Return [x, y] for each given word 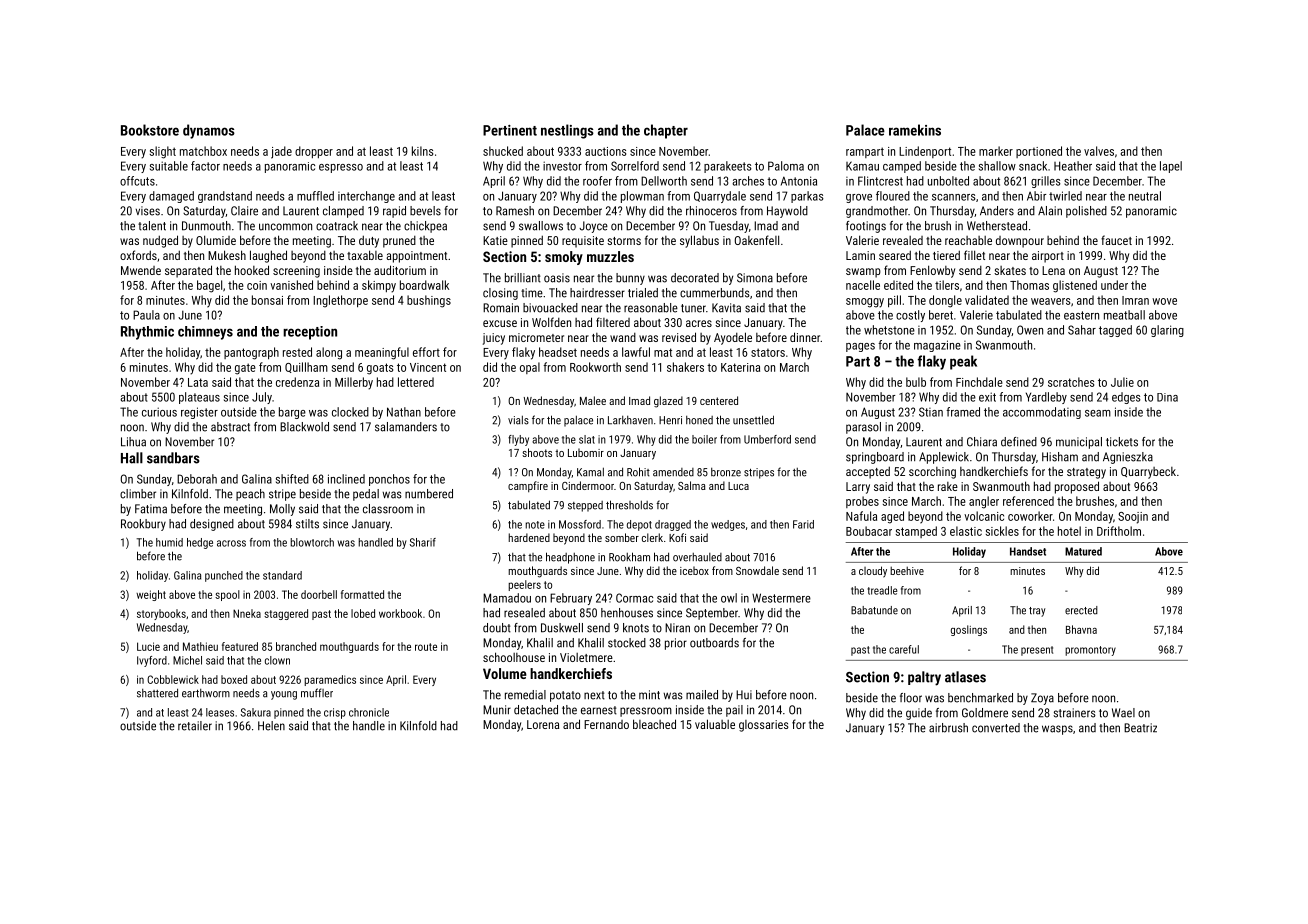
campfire [528, 486]
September [712, 614]
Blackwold [304, 427]
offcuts [137, 181]
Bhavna [1081, 629]
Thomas [1029, 285]
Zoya [1042, 699]
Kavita [726, 308]
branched [296, 646]
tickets [1122, 442]
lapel [1171, 167]
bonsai [267, 300]
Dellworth [664, 181]
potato [565, 696]
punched [224, 576]
